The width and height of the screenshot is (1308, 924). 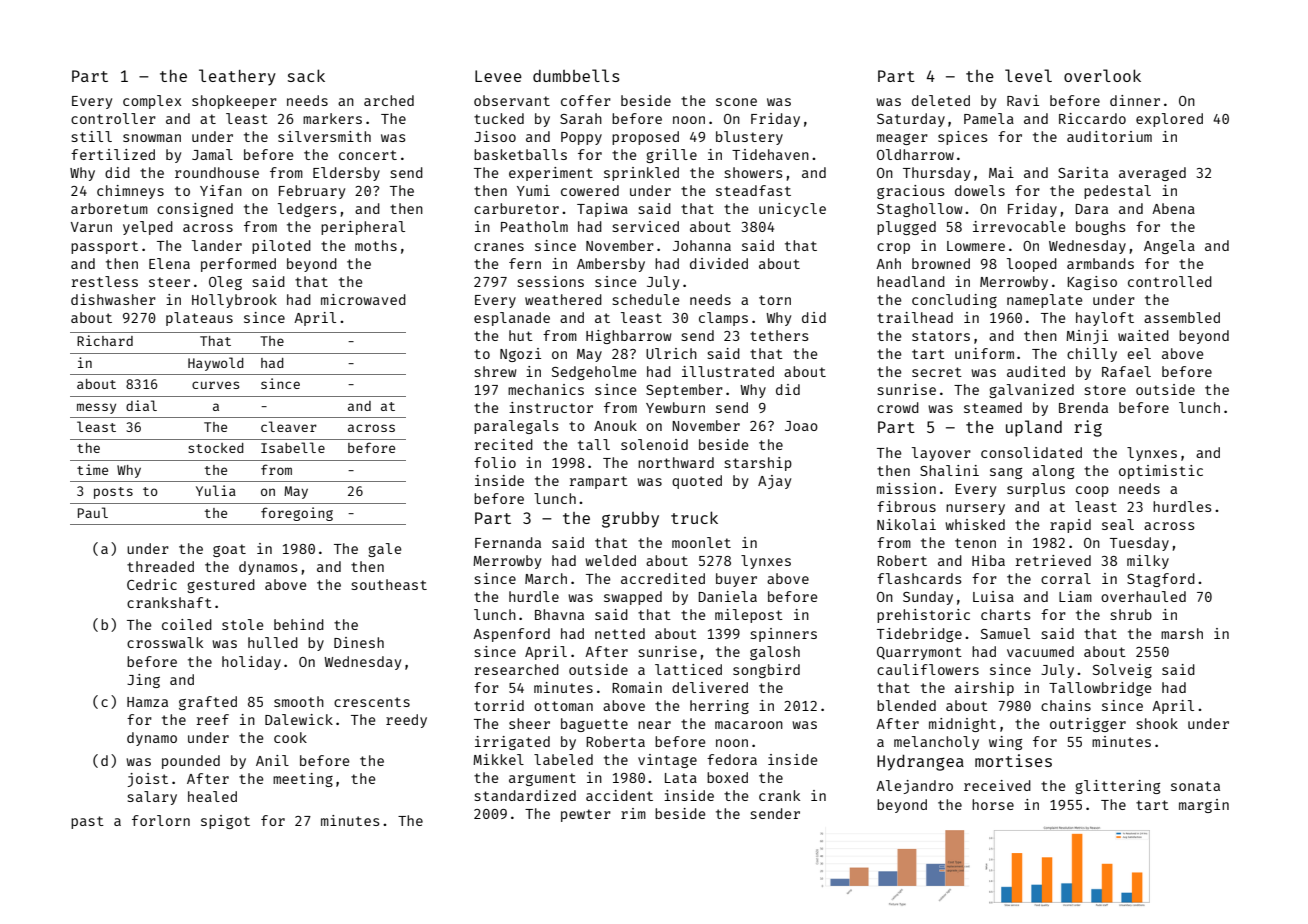 I want to click on spigot, so click(x=225, y=822).
